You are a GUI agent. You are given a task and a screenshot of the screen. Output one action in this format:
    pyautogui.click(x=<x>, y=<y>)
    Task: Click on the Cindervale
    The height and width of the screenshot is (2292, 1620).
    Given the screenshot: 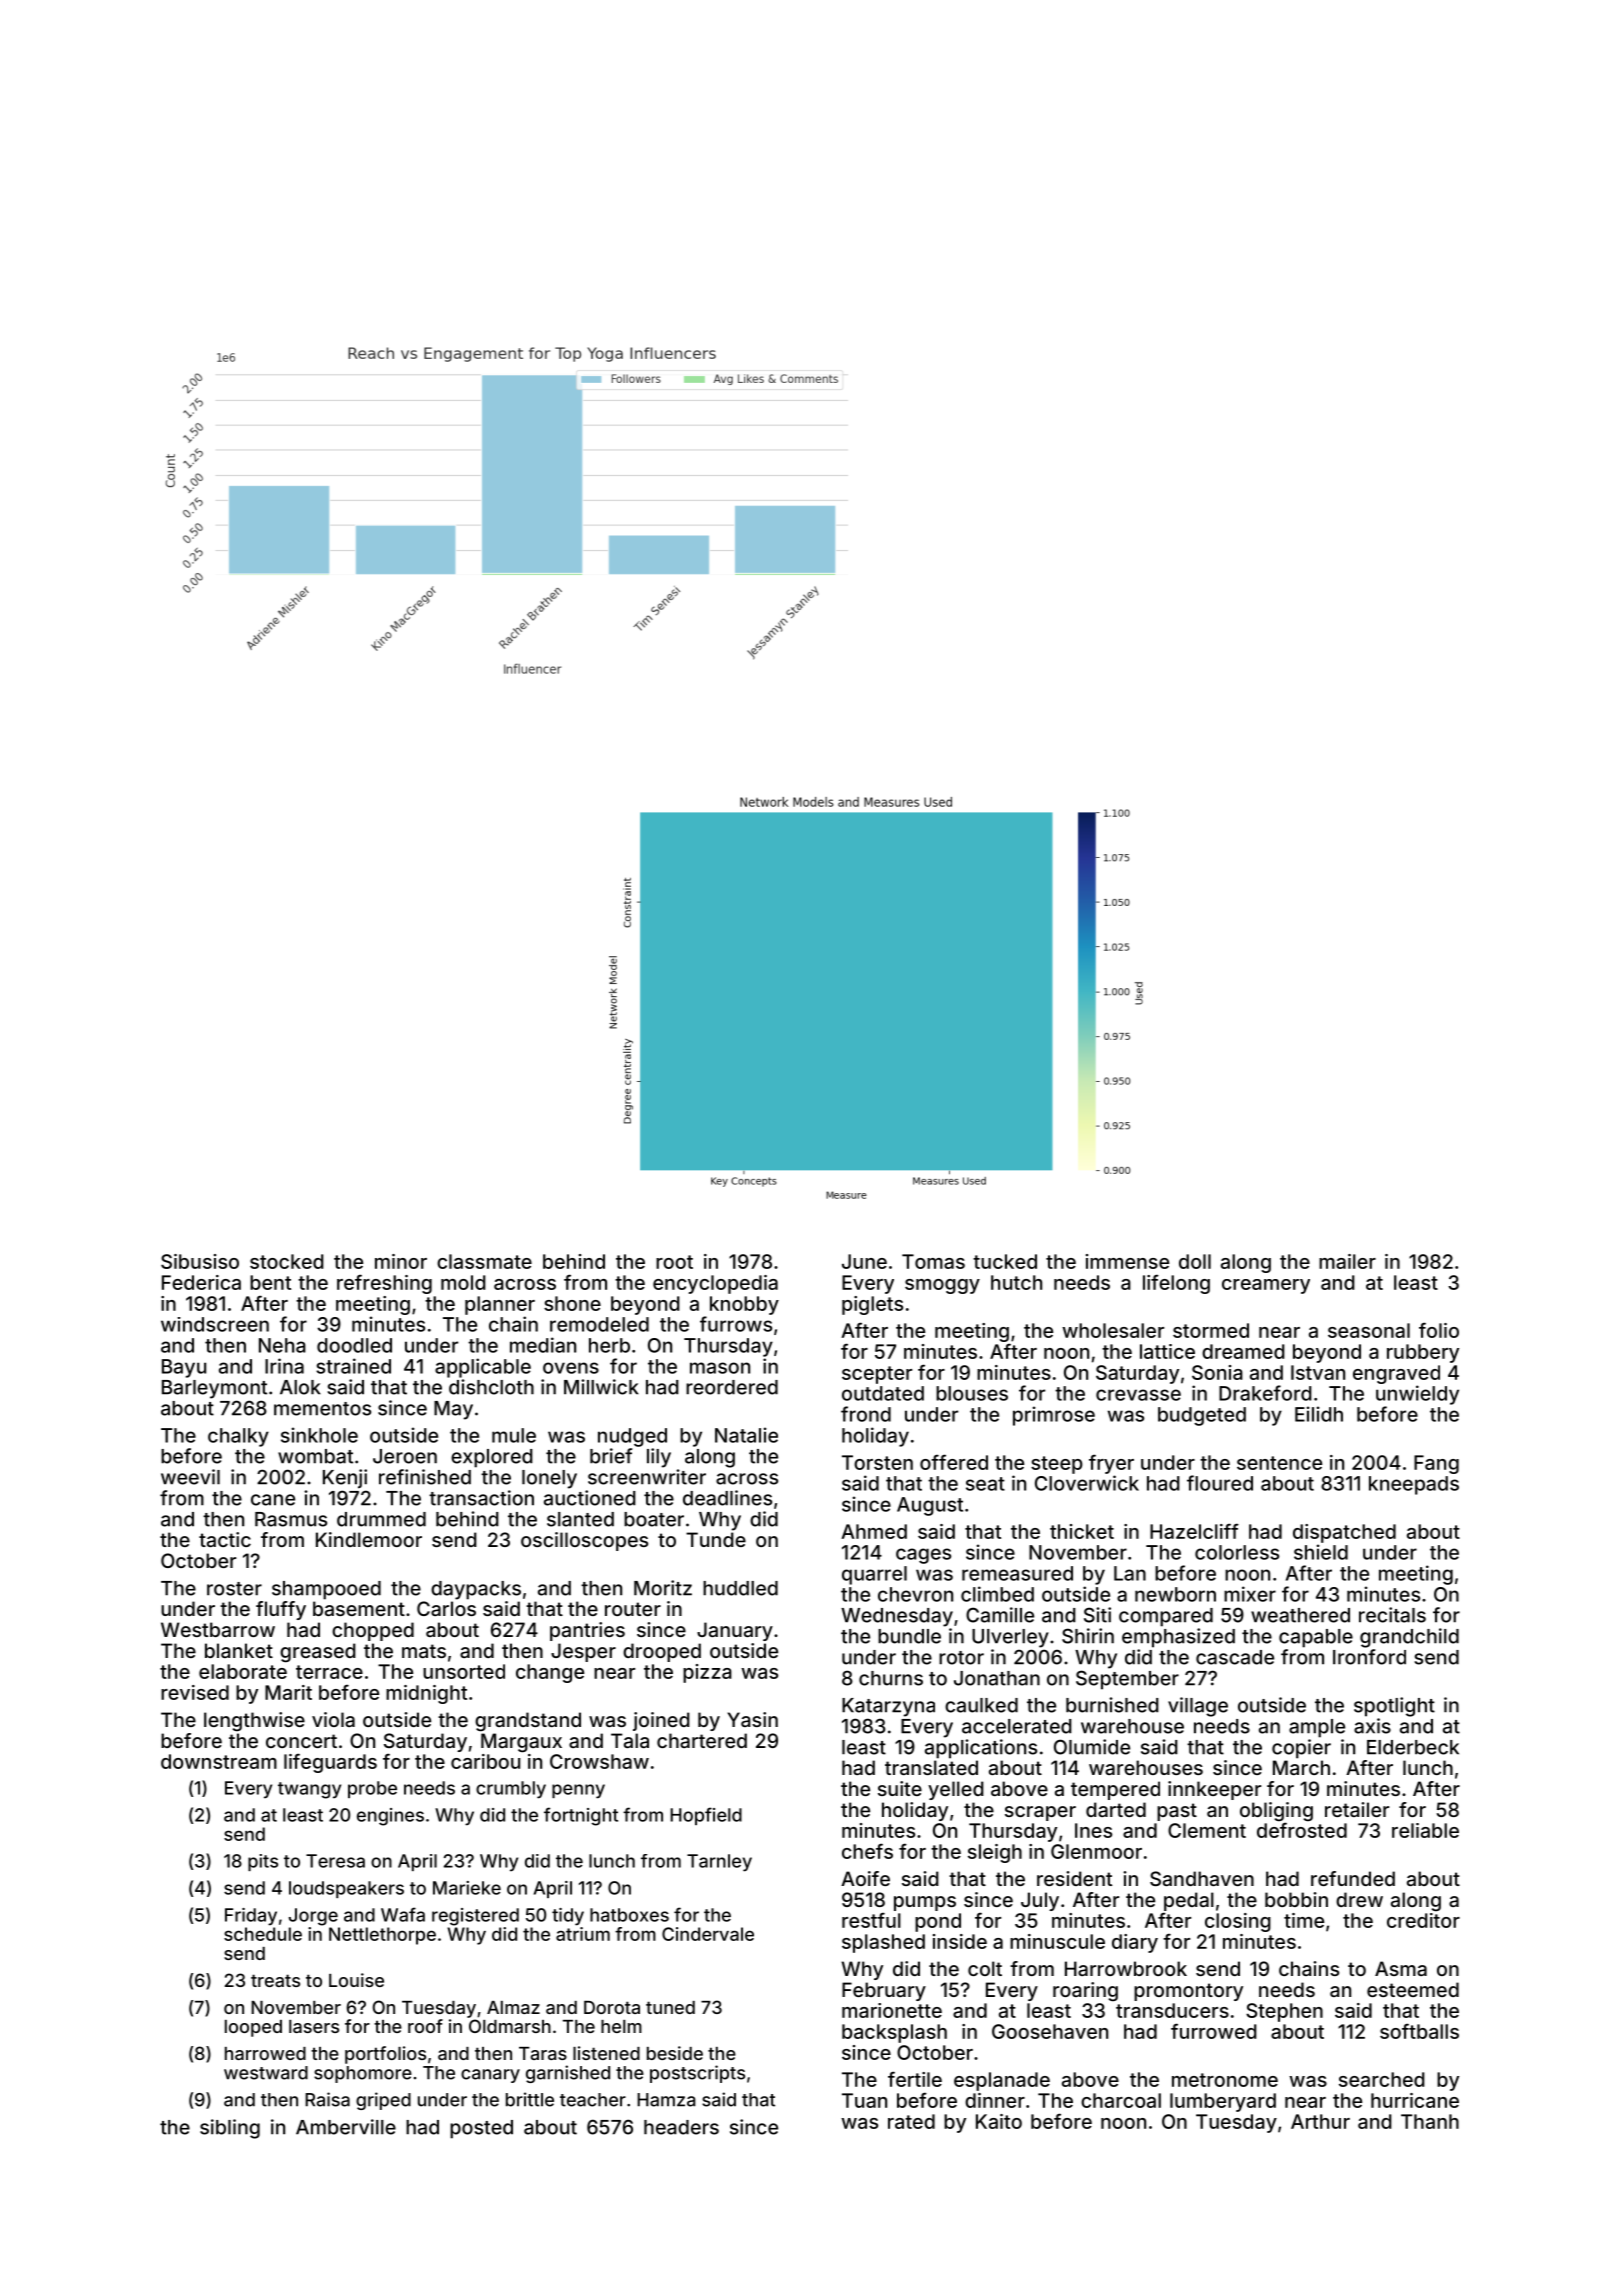 What is the action you would take?
    pyautogui.click(x=708, y=1934)
